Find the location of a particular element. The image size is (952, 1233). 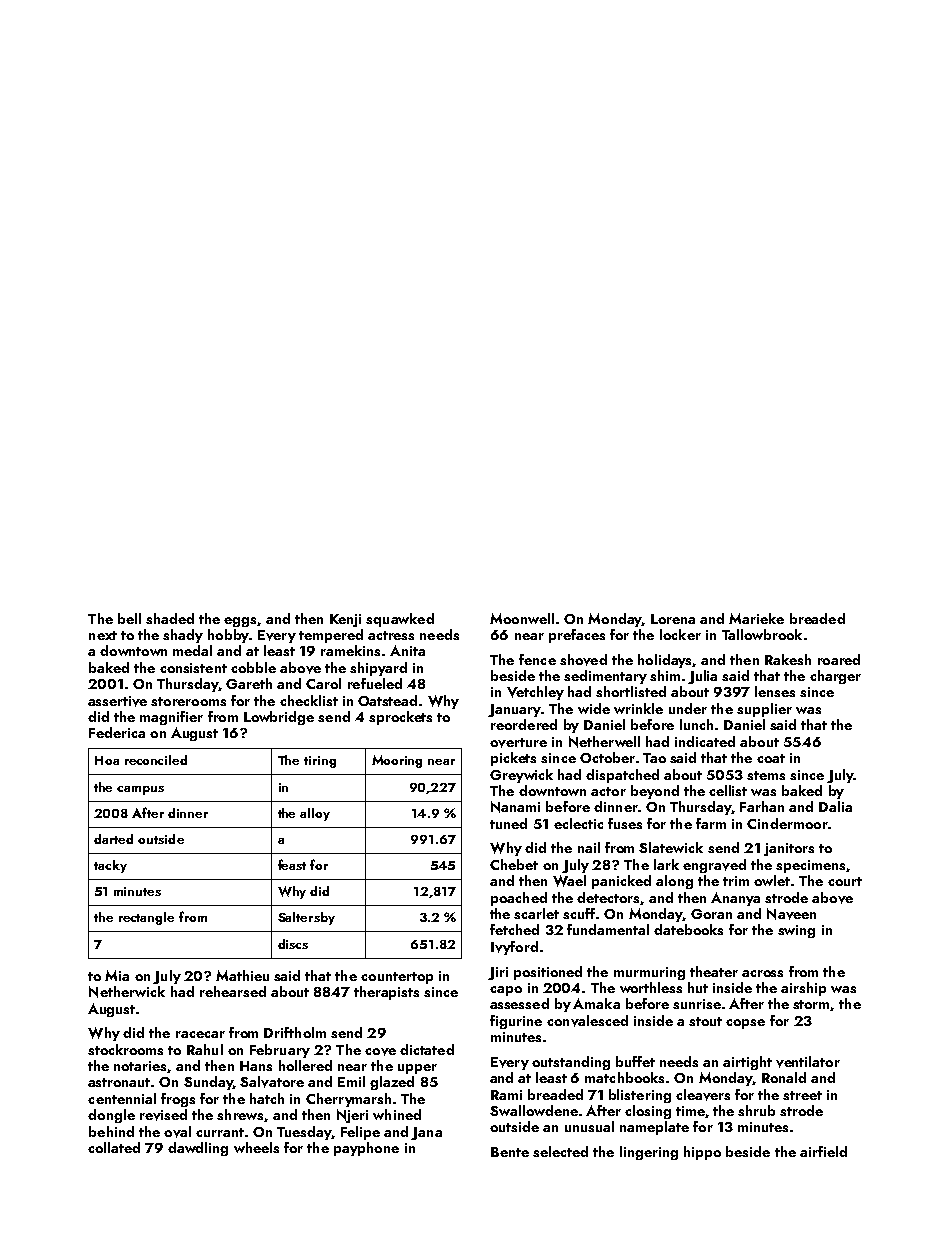

magnifier is located at coordinates (171, 718).
